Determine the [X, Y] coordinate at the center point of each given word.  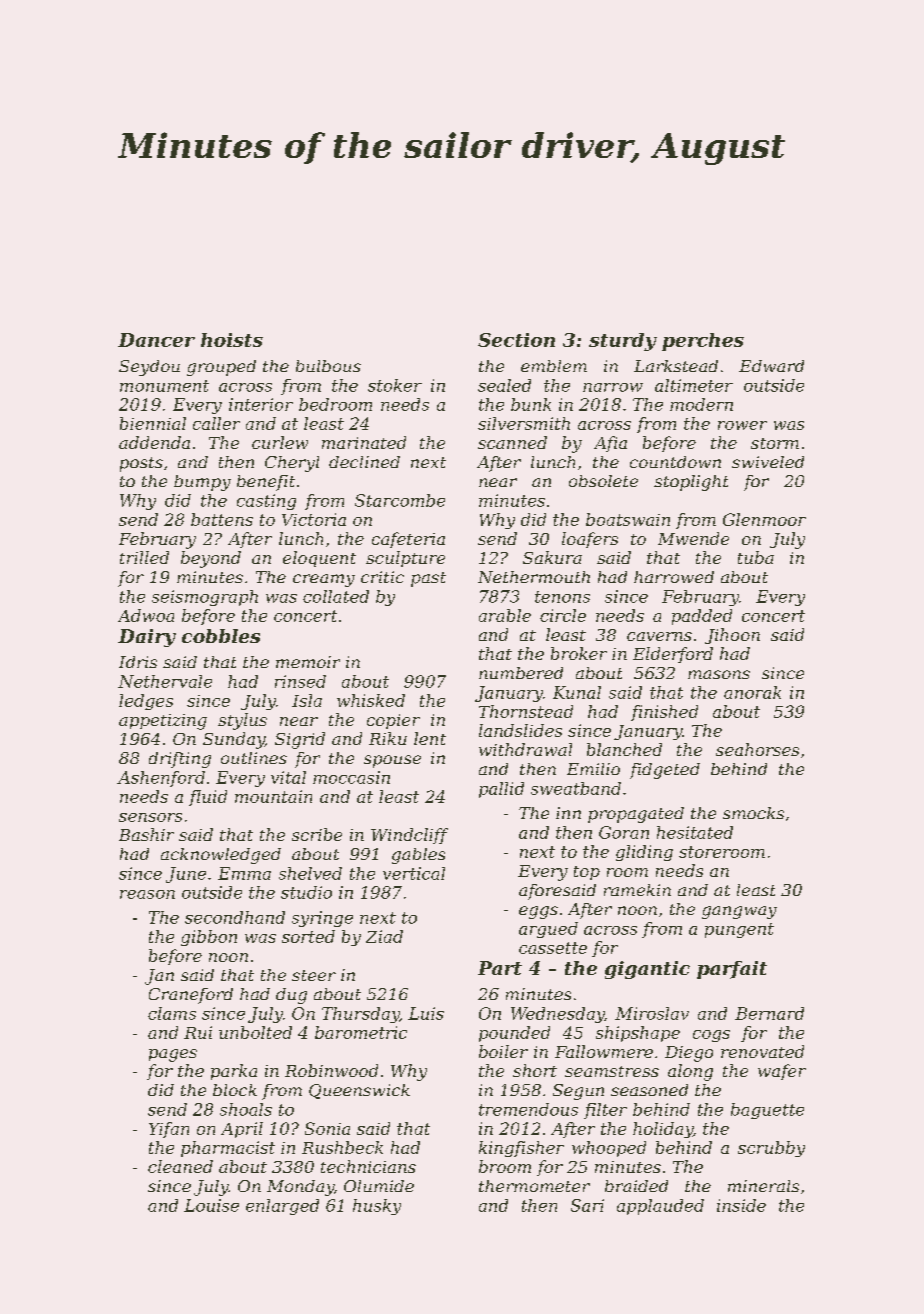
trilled [144, 557]
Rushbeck [342, 1147]
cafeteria [408, 540]
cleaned [180, 1166]
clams [172, 1013]
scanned [512, 442]
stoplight [691, 483]
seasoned [649, 1090]
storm [775, 443]
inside [741, 1205]
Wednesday [557, 1015]
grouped [221, 368]
